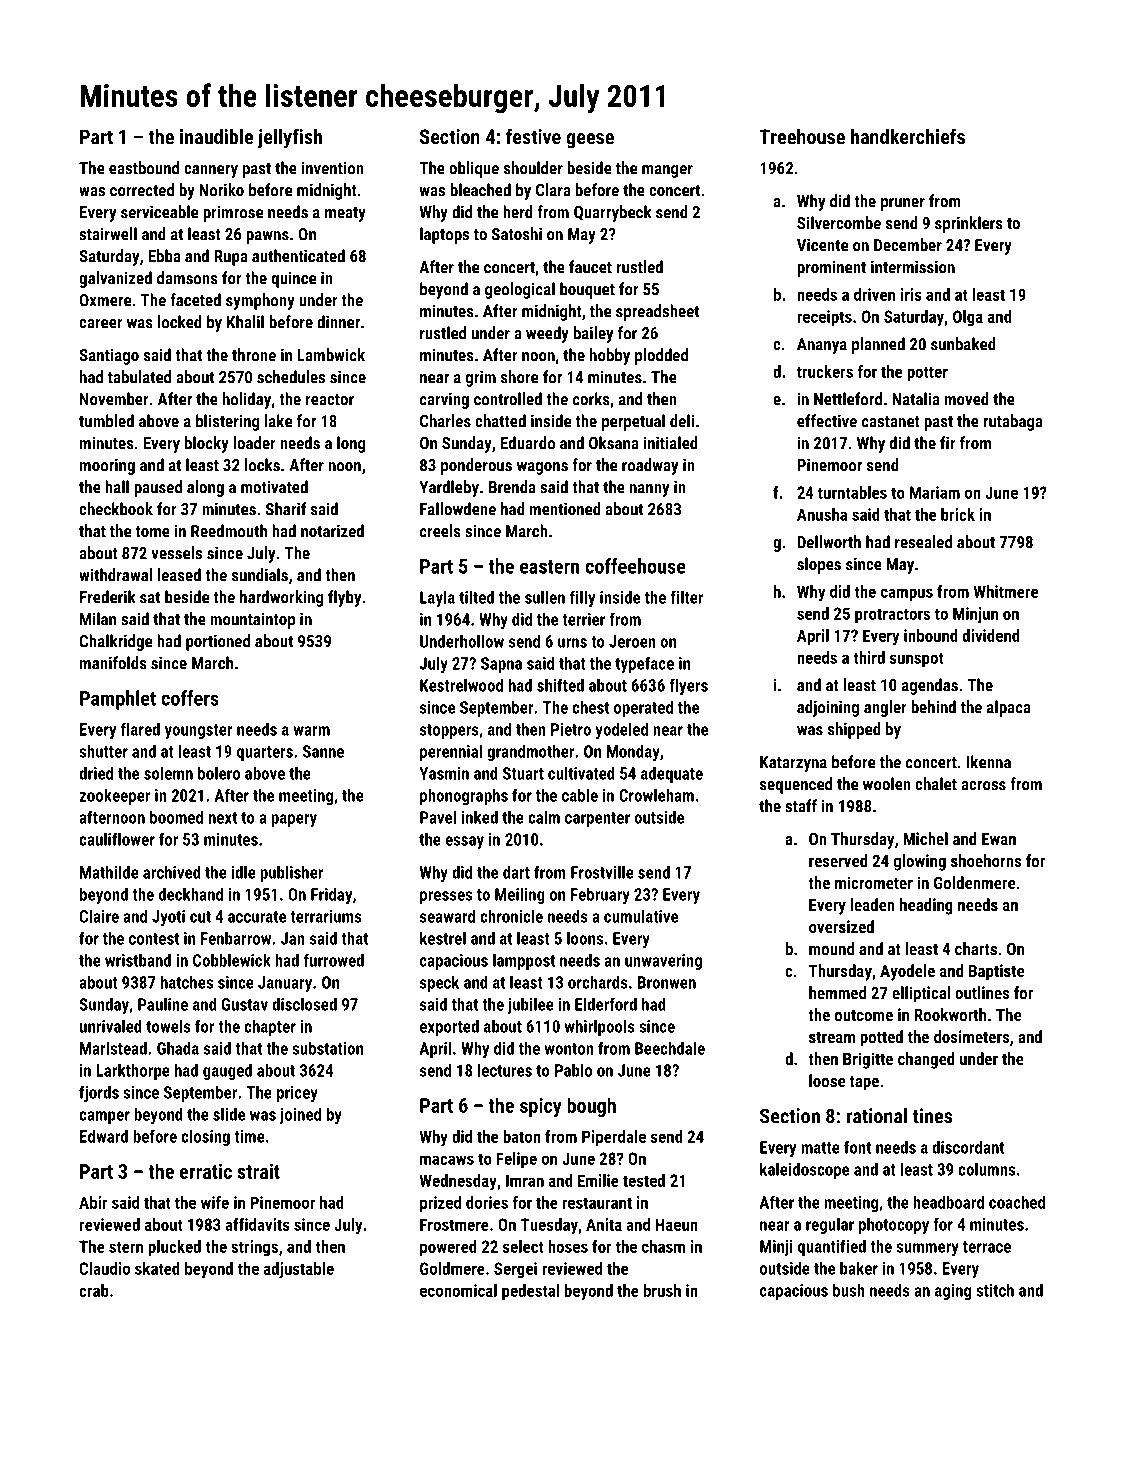  What do you see at coordinates (920, 862) in the screenshot?
I see `glowing` at bounding box center [920, 862].
